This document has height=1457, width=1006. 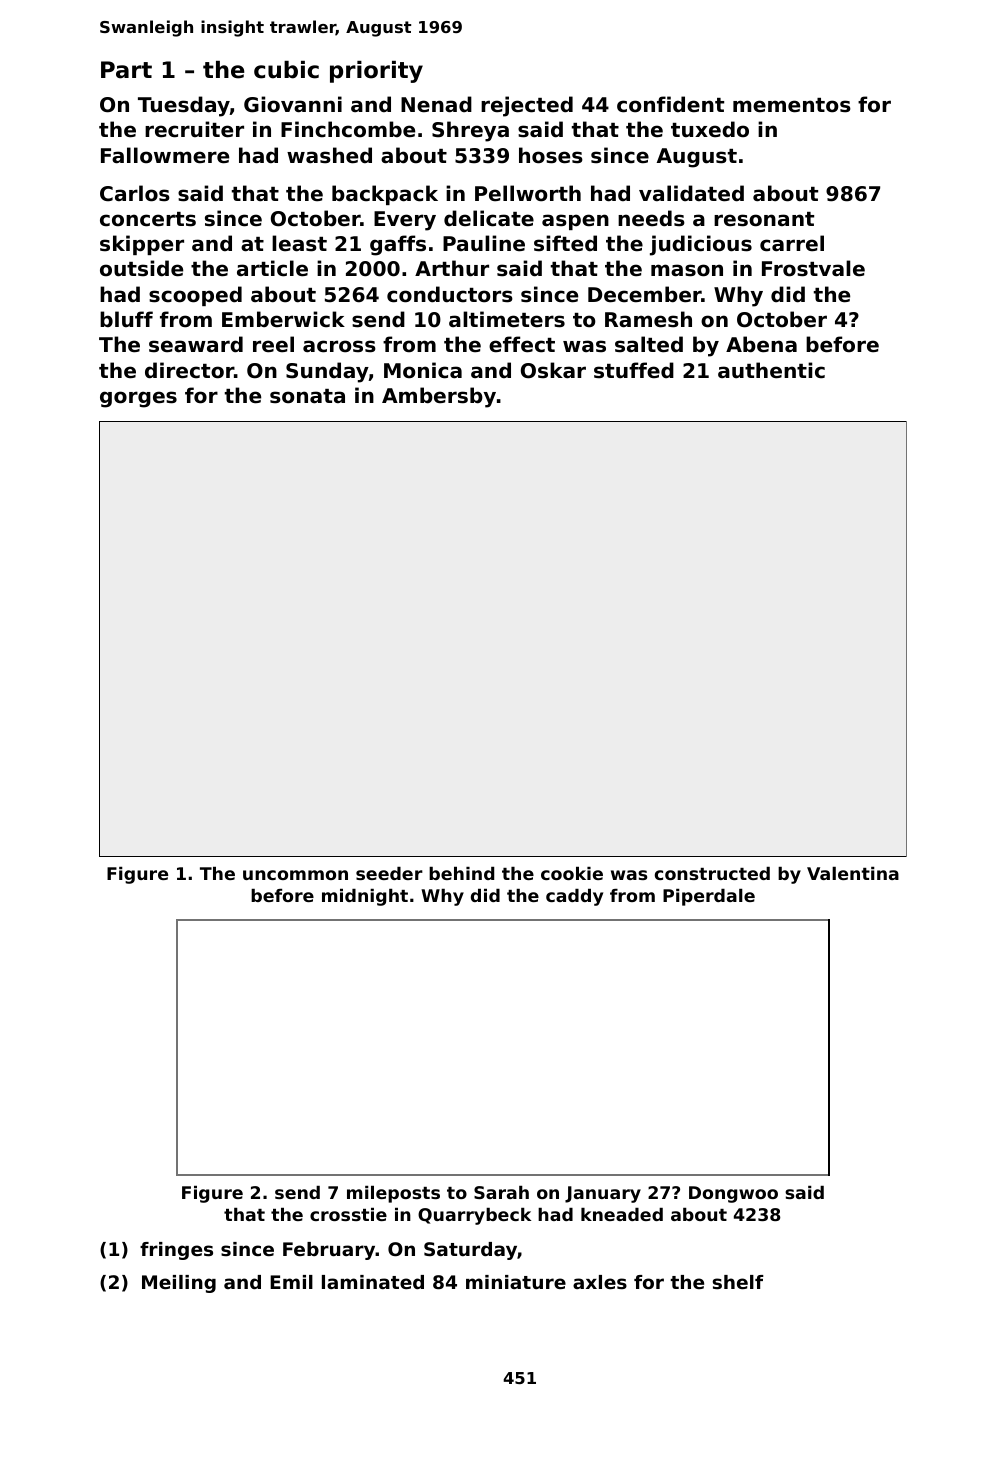 I want to click on confident, so click(x=670, y=104).
